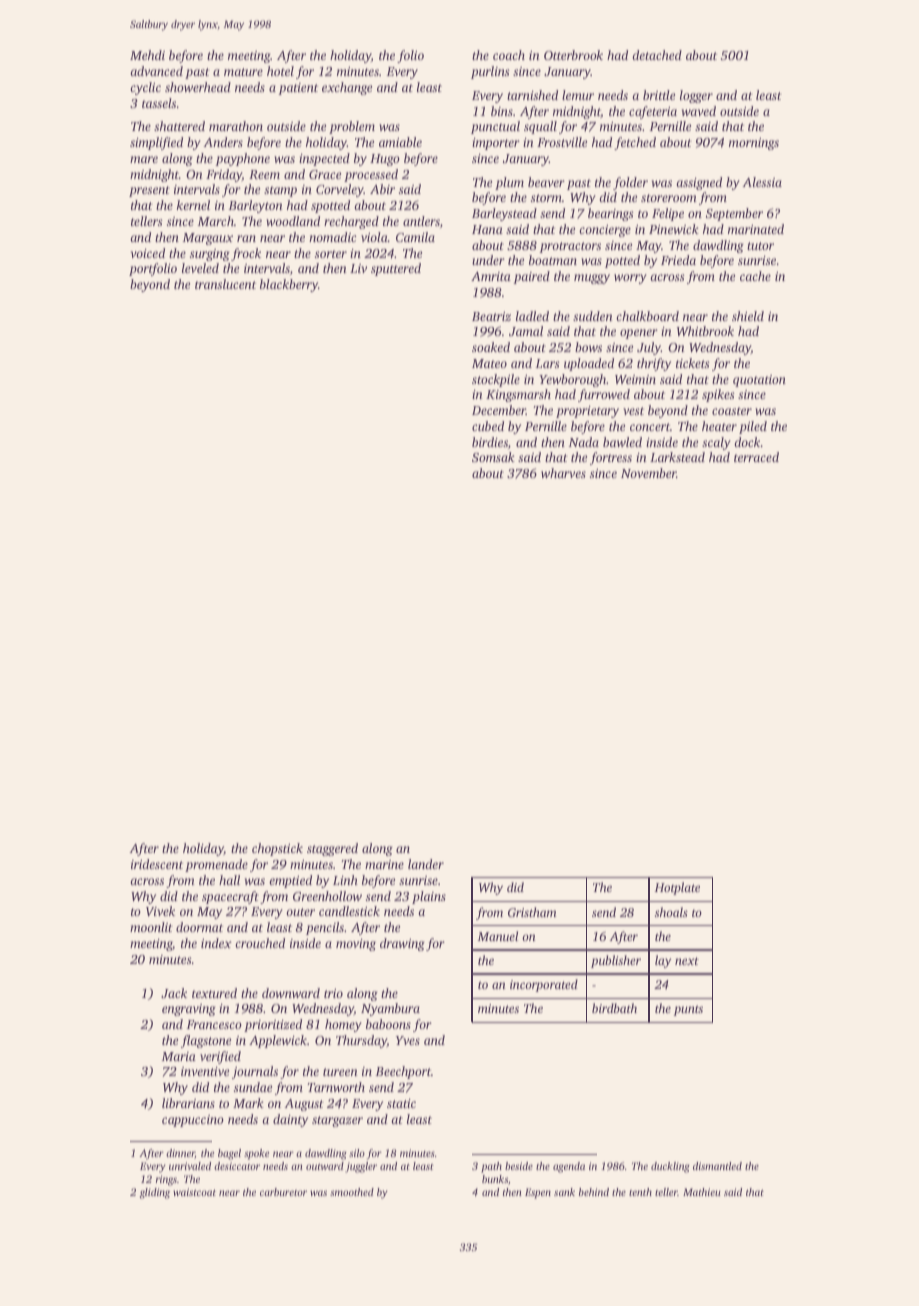  I want to click on staggered, so click(332, 849).
